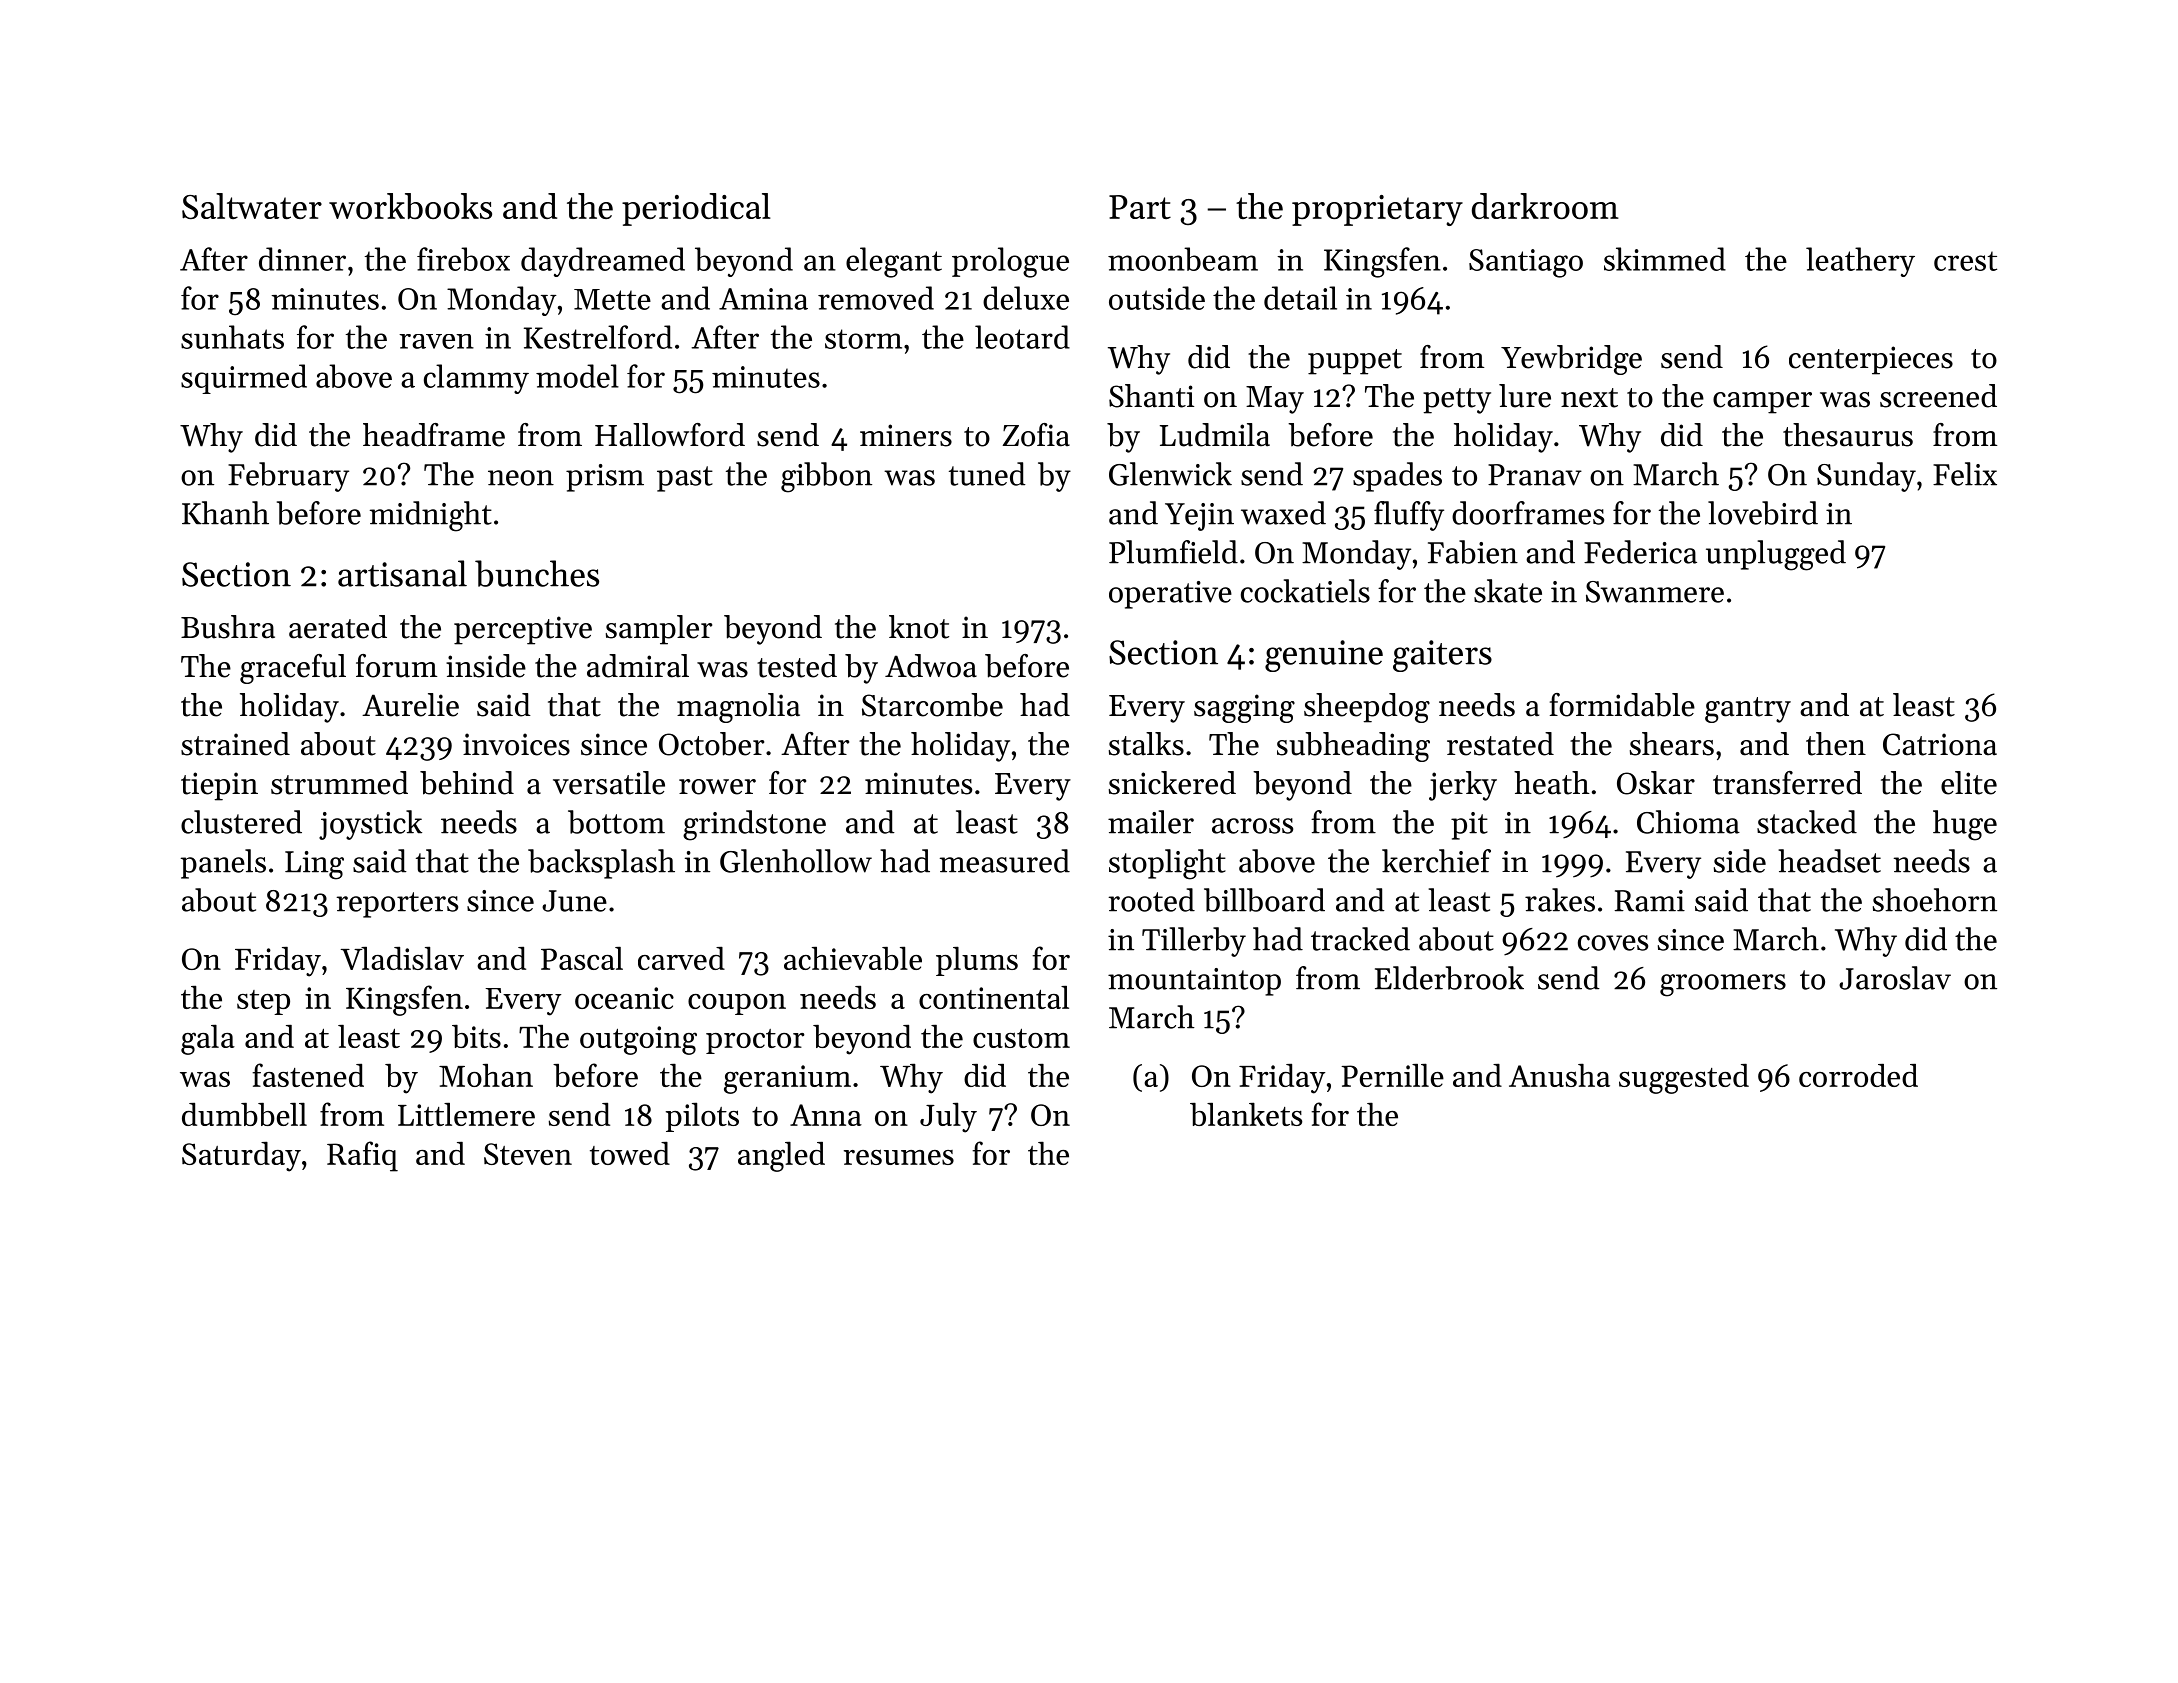 The image size is (2178, 1683). Describe the element at coordinates (1194, 942) in the screenshot. I see `Tillerby` at that location.
